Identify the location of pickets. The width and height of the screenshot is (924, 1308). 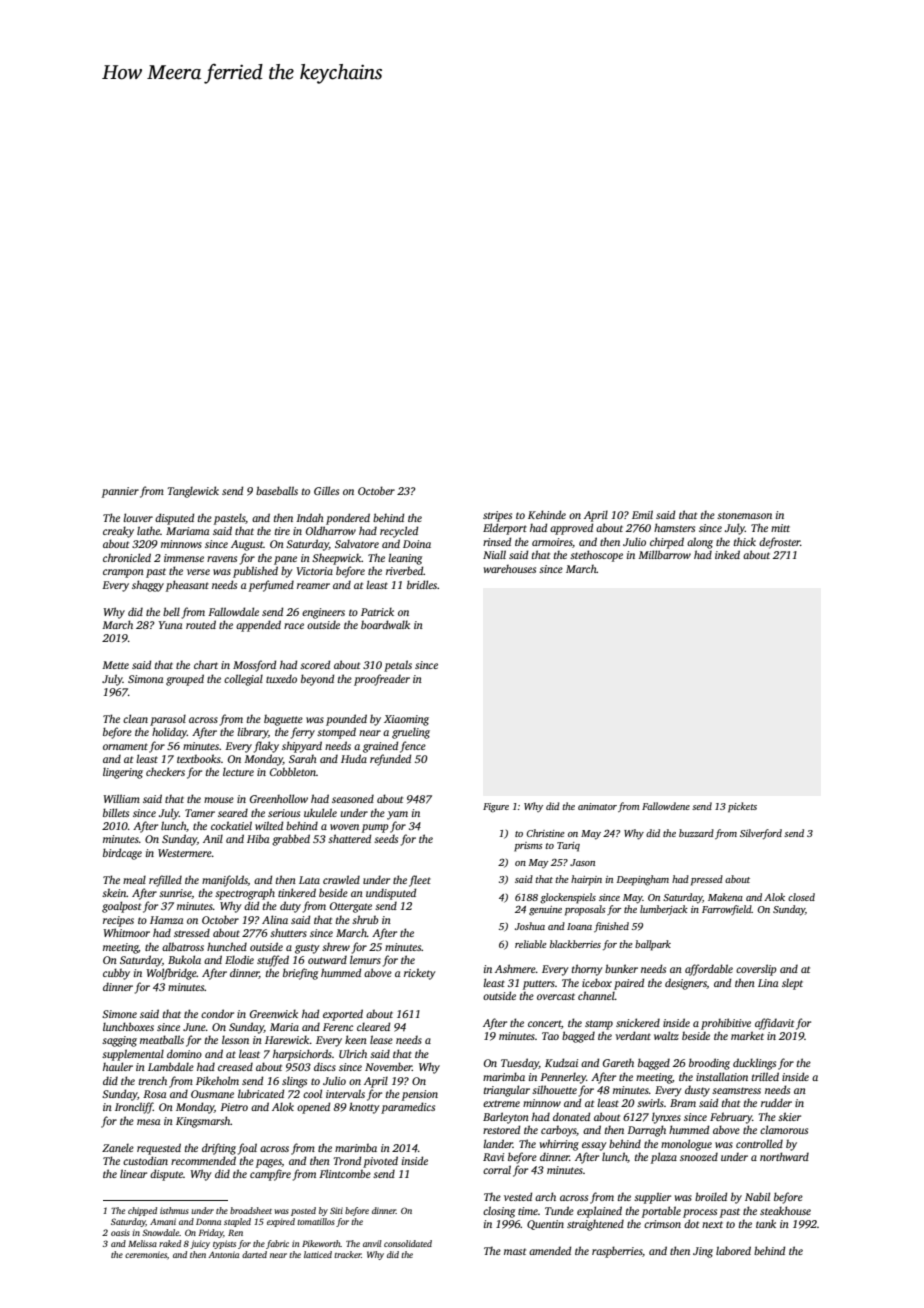
(742, 807).
